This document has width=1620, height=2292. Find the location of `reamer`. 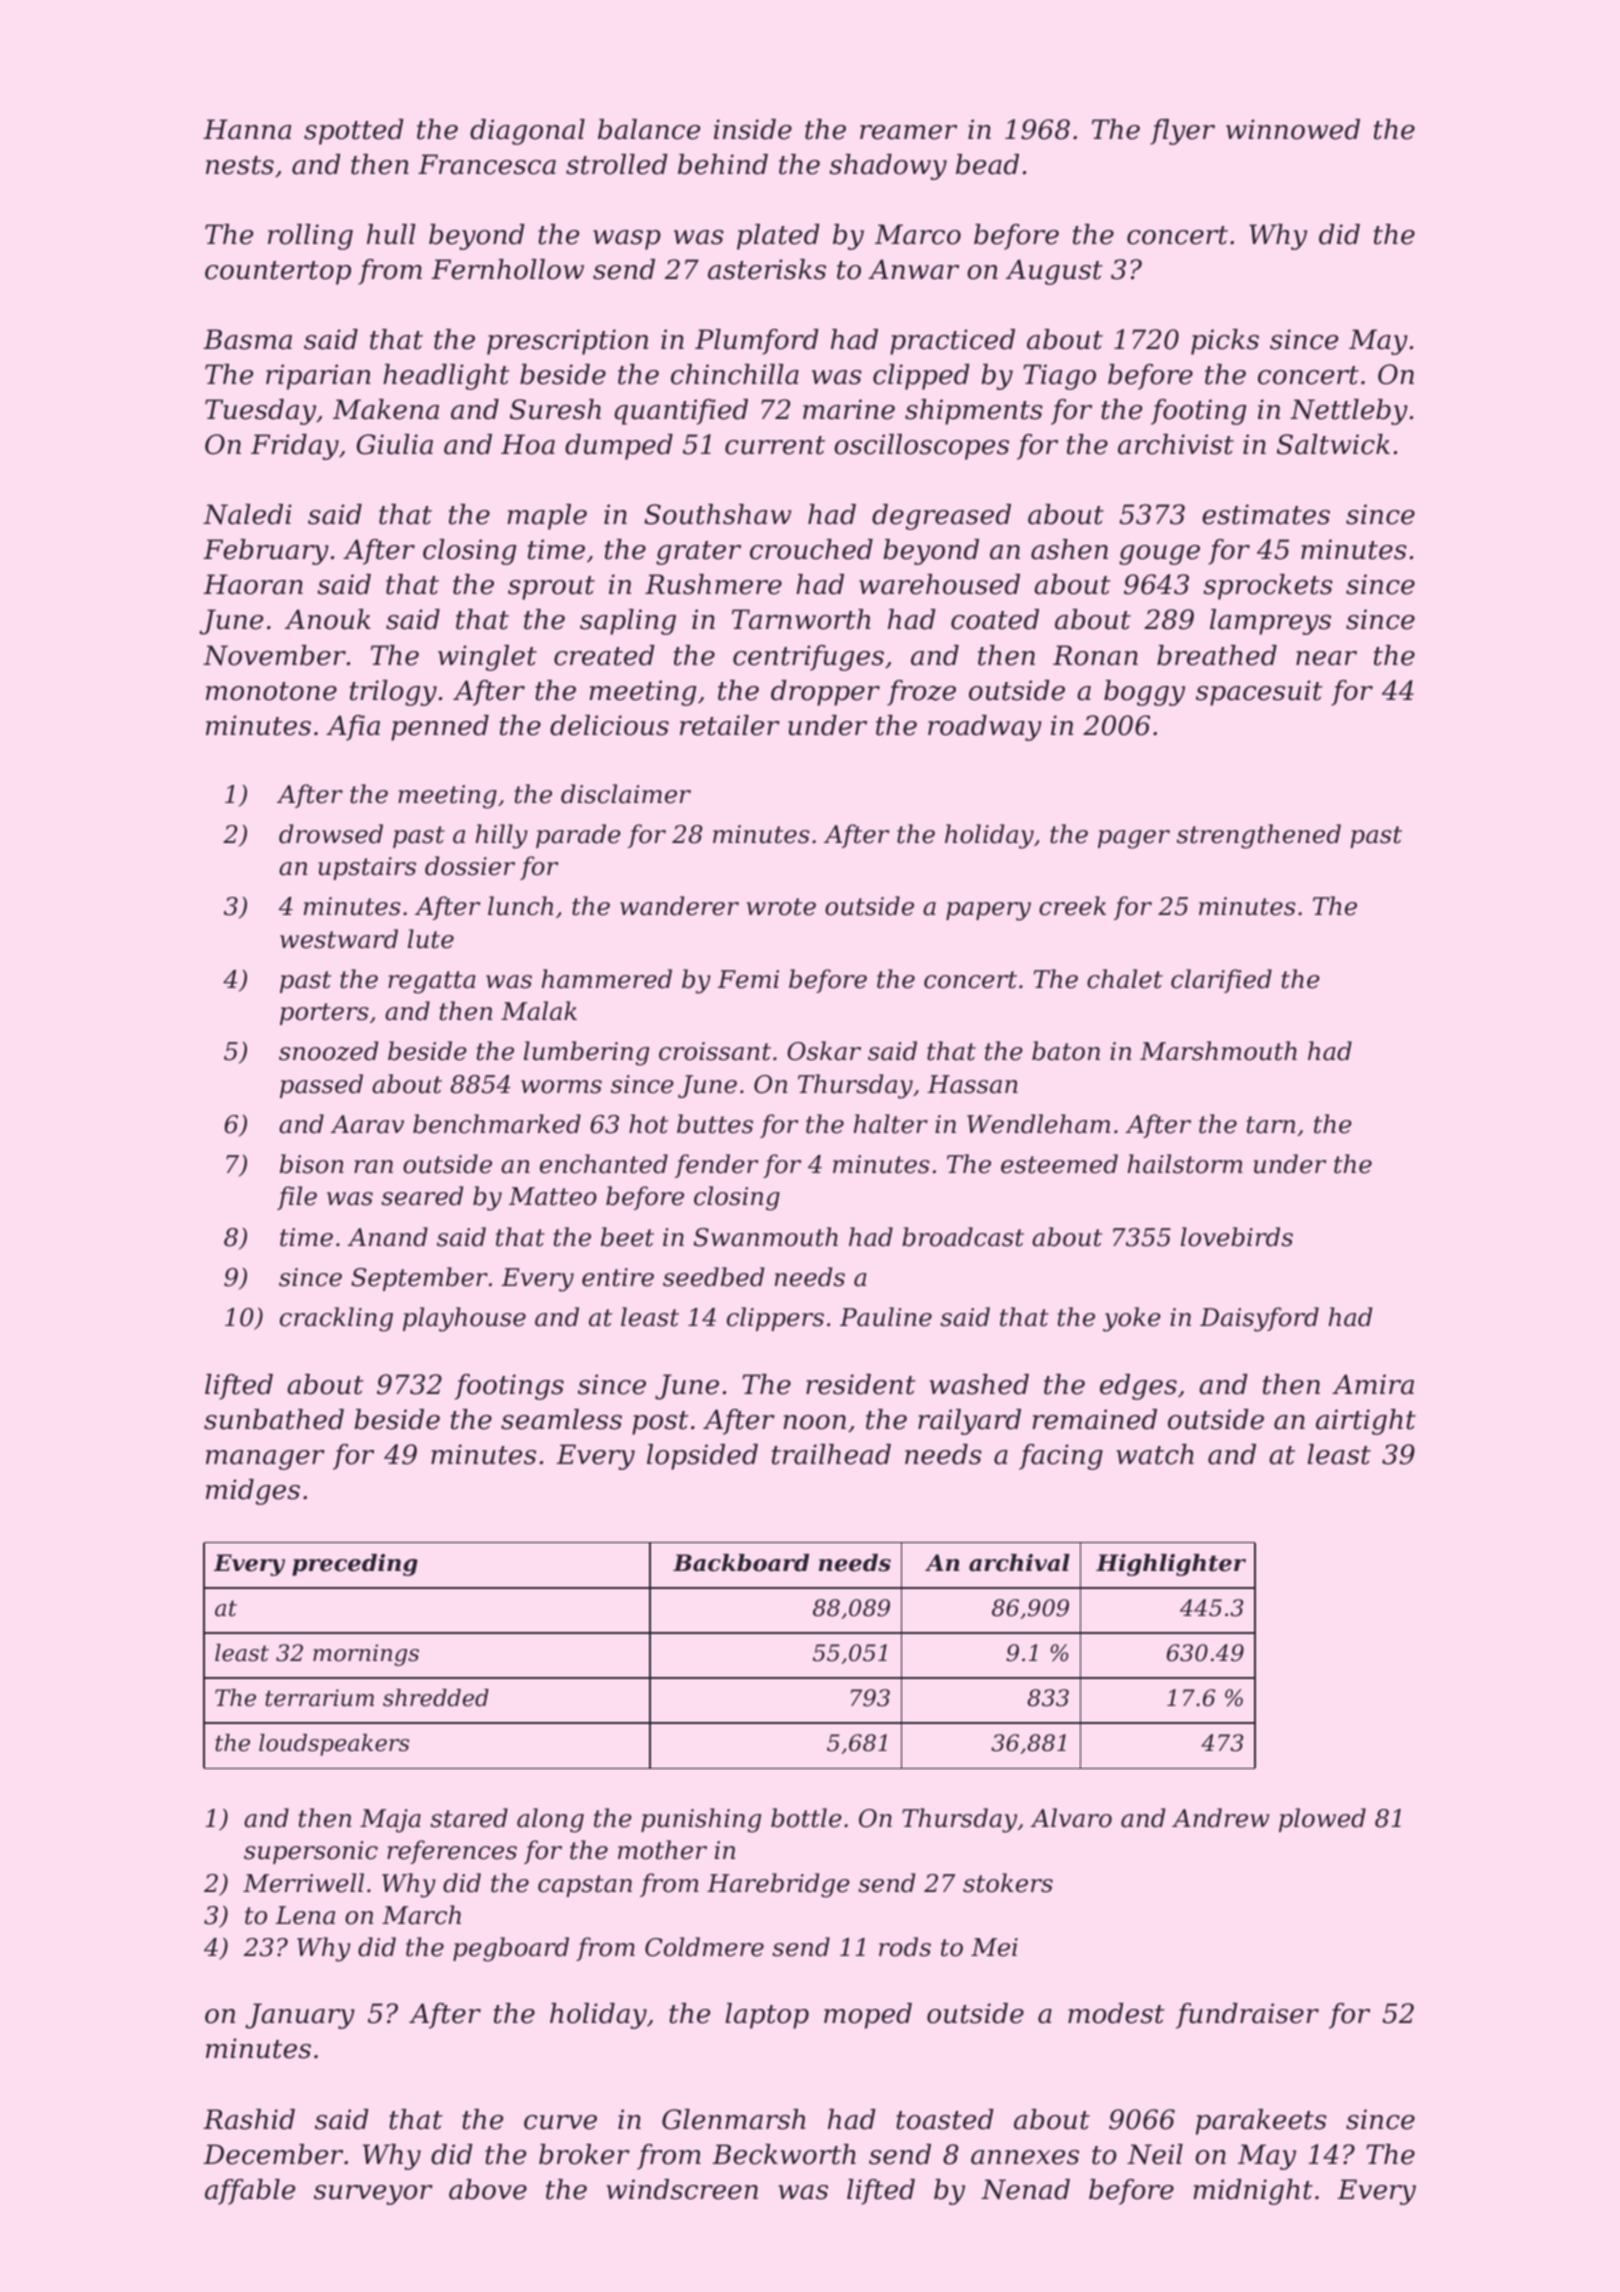

reamer is located at coordinates (908, 132).
